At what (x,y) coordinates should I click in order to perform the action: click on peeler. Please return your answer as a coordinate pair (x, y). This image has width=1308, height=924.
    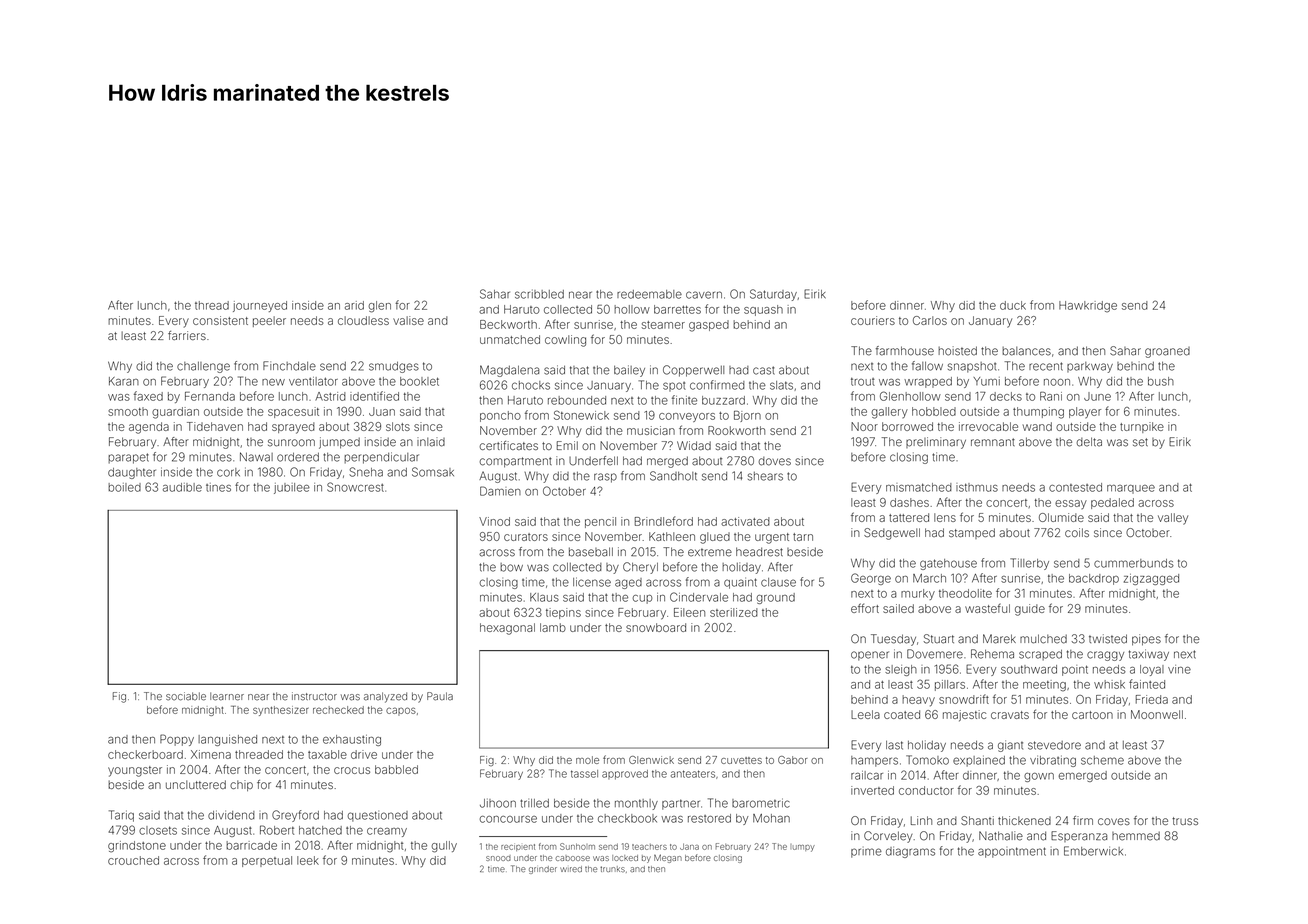
    Looking at the image, I should click on (269, 321).
